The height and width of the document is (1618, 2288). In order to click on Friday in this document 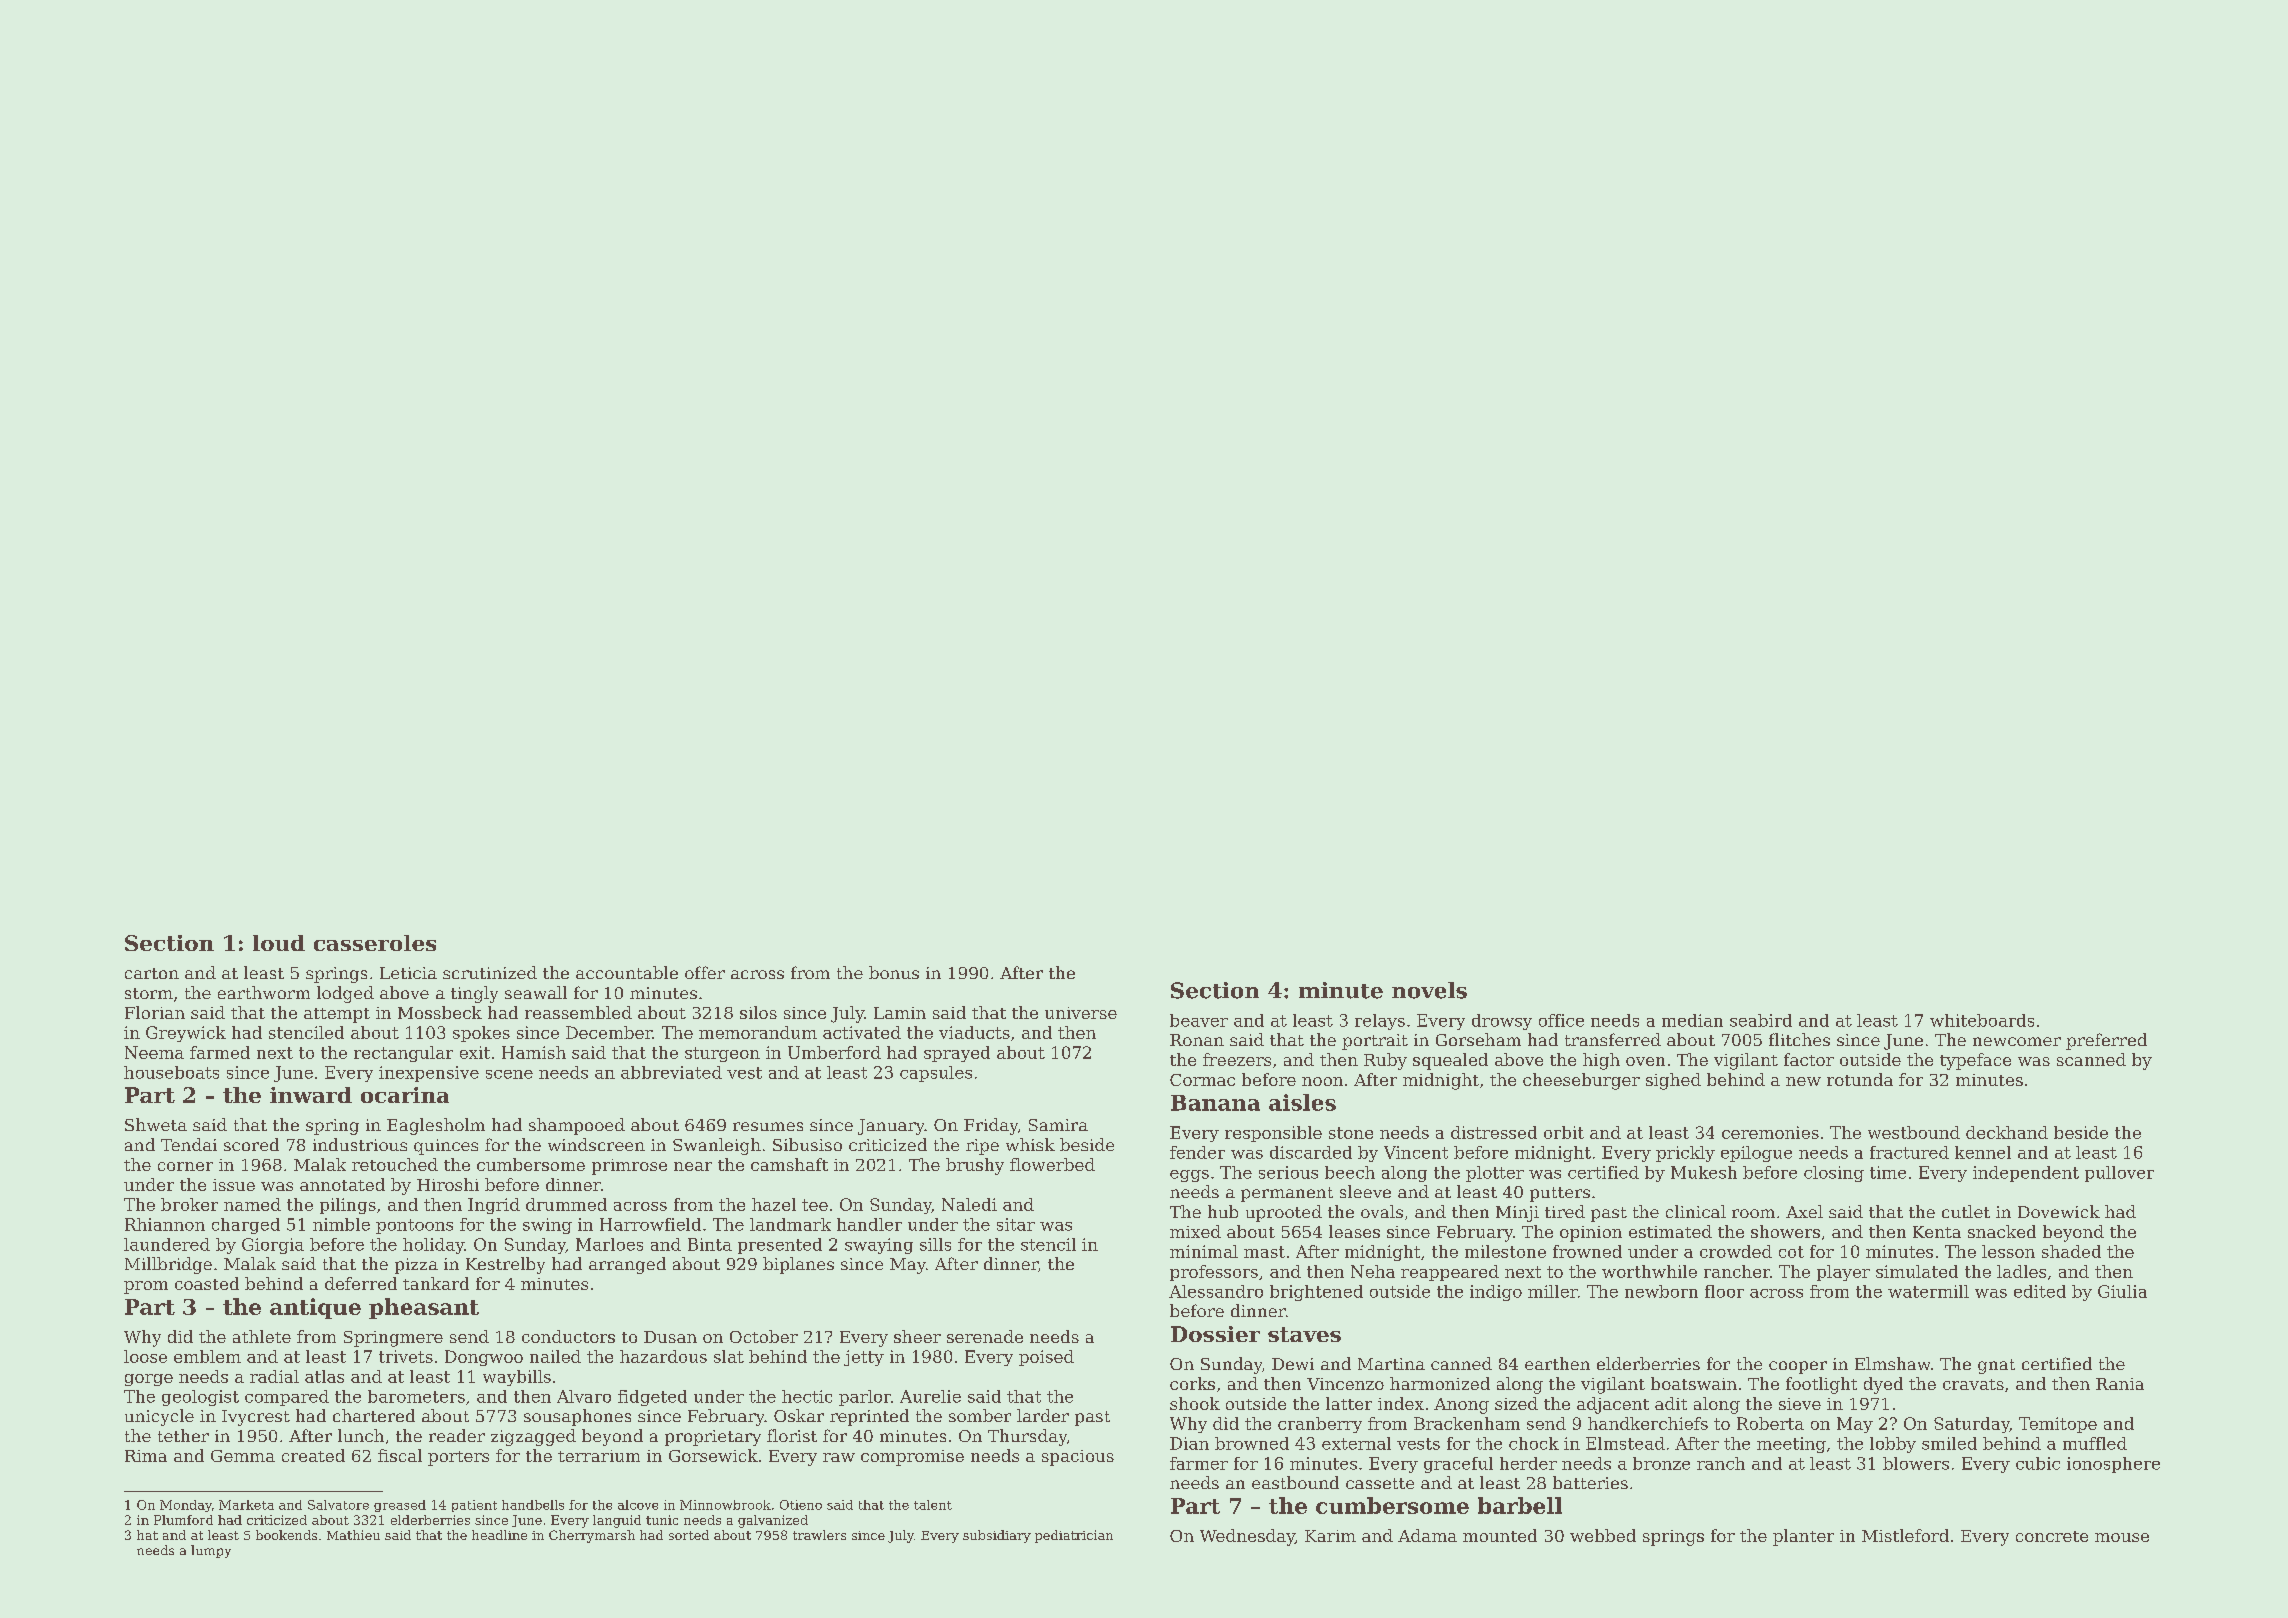, I will do `click(991, 1126)`.
